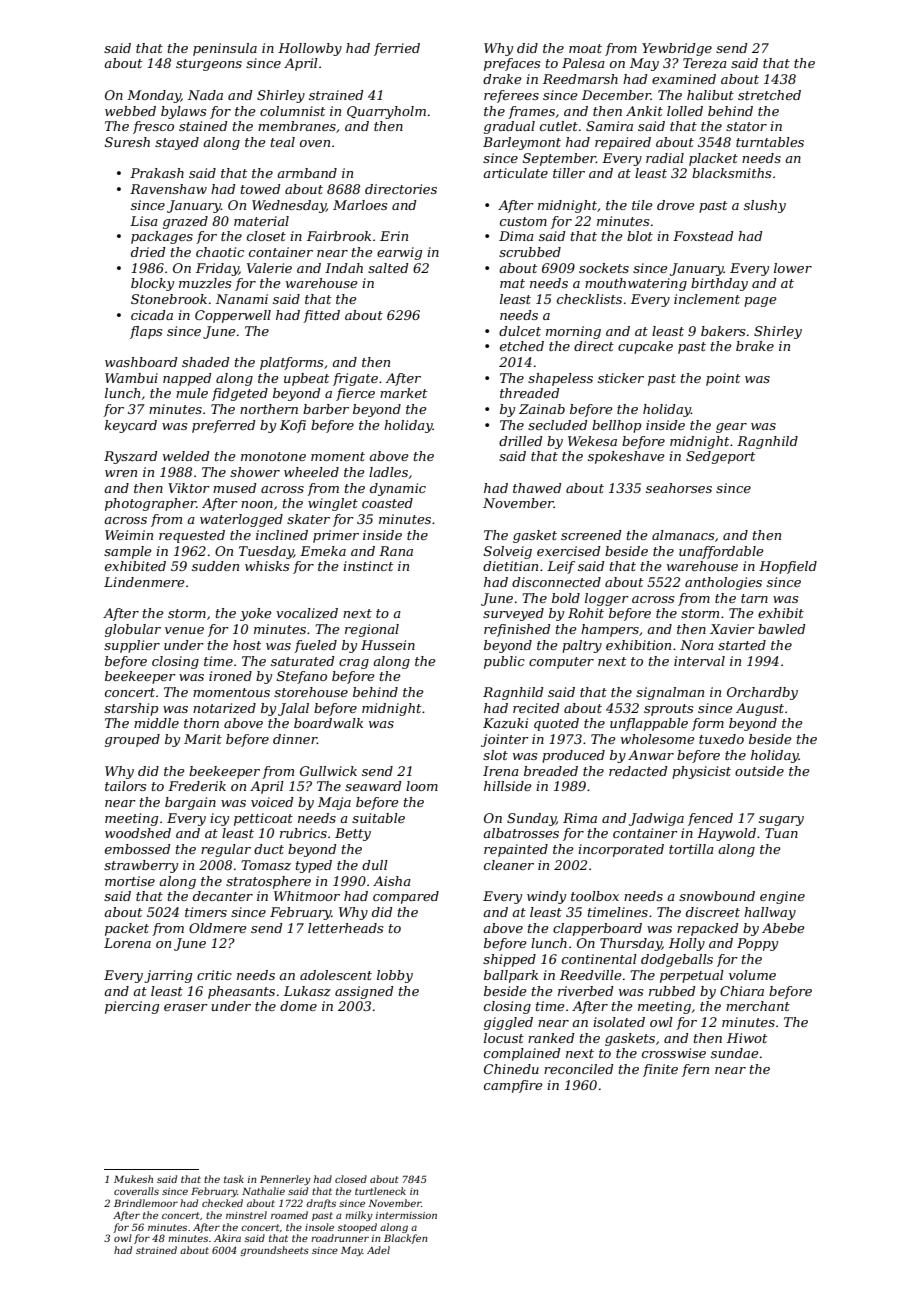 The height and width of the screenshot is (1308, 924). What do you see at coordinates (307, 896) in the screenshot?
I see `Whitmoor` at bounding box center [307, 896].
